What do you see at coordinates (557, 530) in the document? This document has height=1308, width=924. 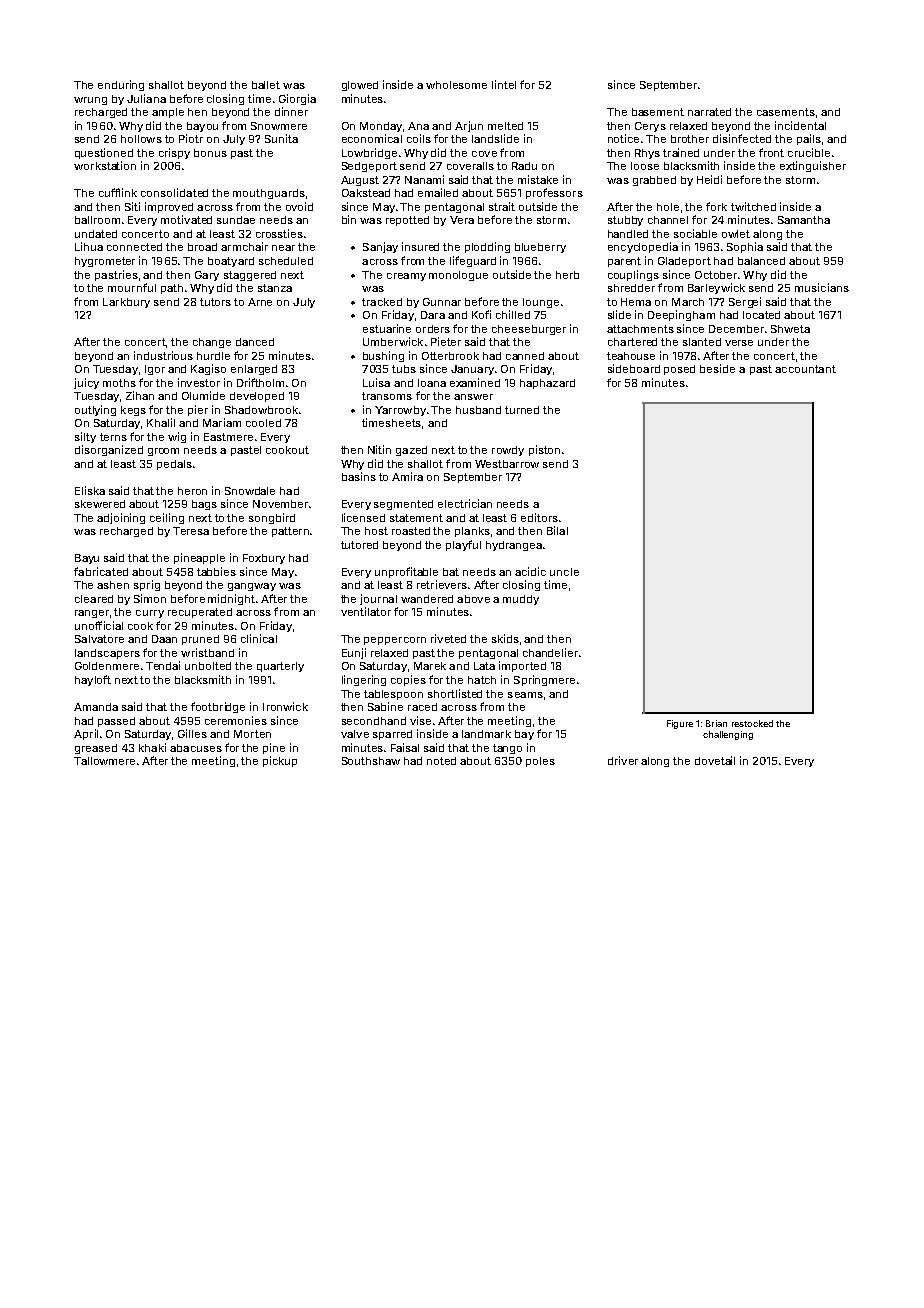 I see `Bilal` at bounding box center [557, 530].
